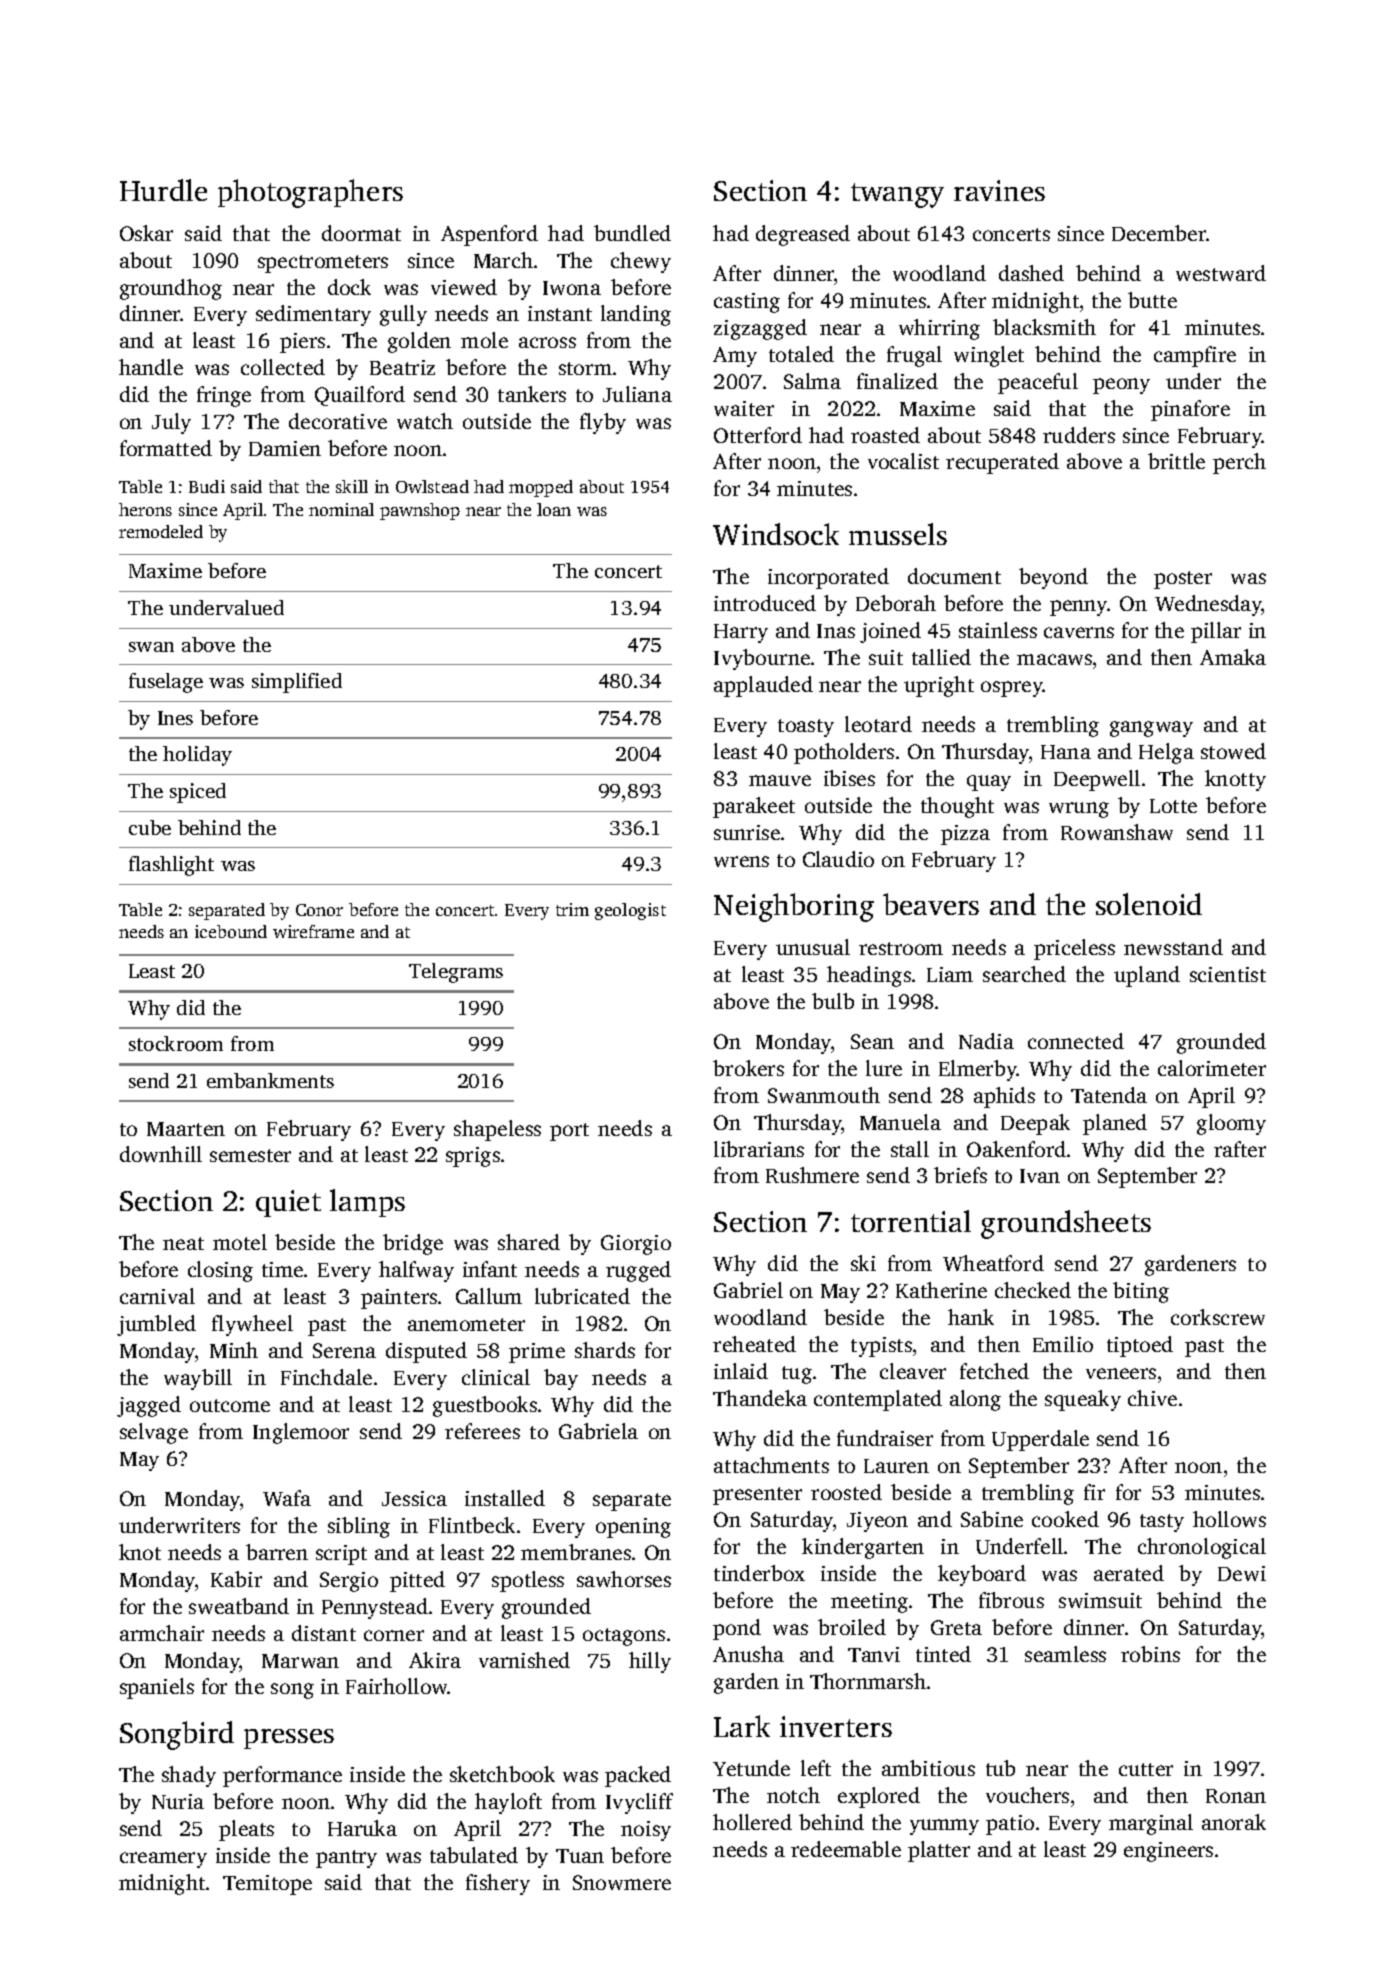 This screenshot has width=1386, height=1969. Describe the element at coordinates (806, 728) in the screenshot. I see `toasty` at that location.
